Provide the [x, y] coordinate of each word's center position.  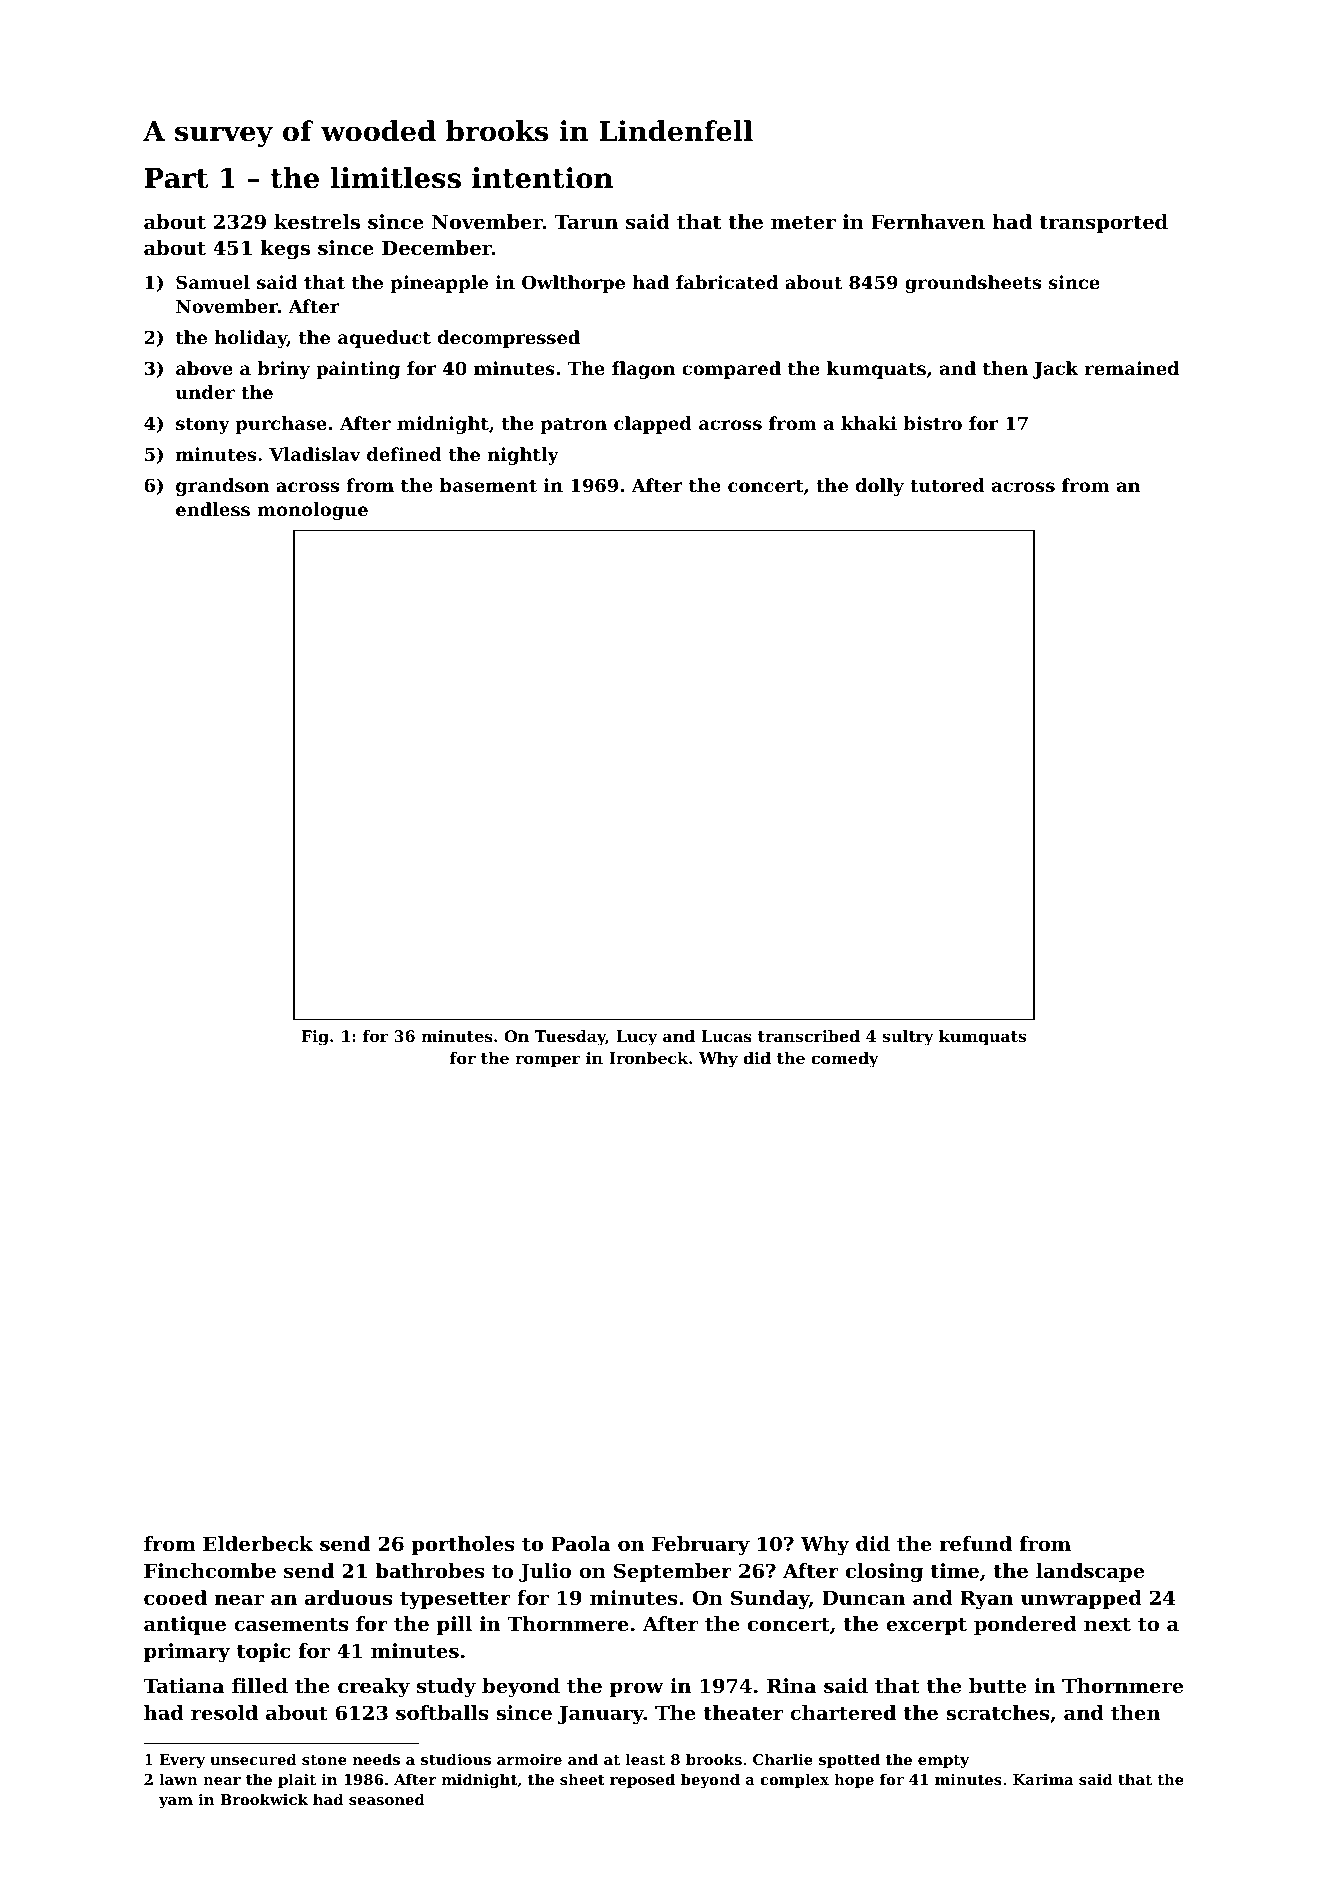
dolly [880, 487]
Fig [315, 1038]
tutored [947, 485]
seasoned [387, 1799]
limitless [395, 178]
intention [542, 178]
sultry [908, 1038]
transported [1103, 223]
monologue [312, 511]
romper [548, 1061]
